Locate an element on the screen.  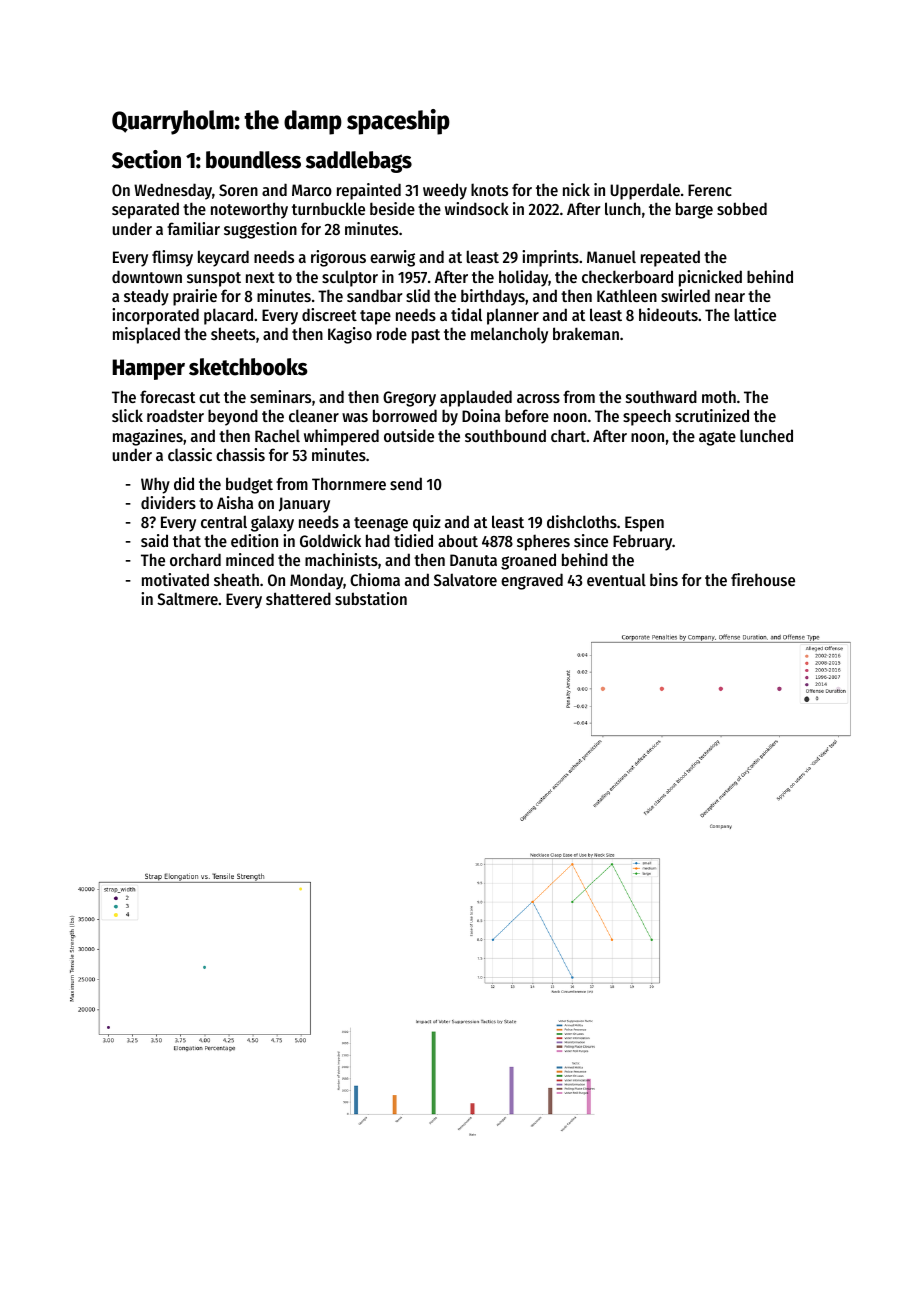
sandbar is located at coordinates (375, 295).
